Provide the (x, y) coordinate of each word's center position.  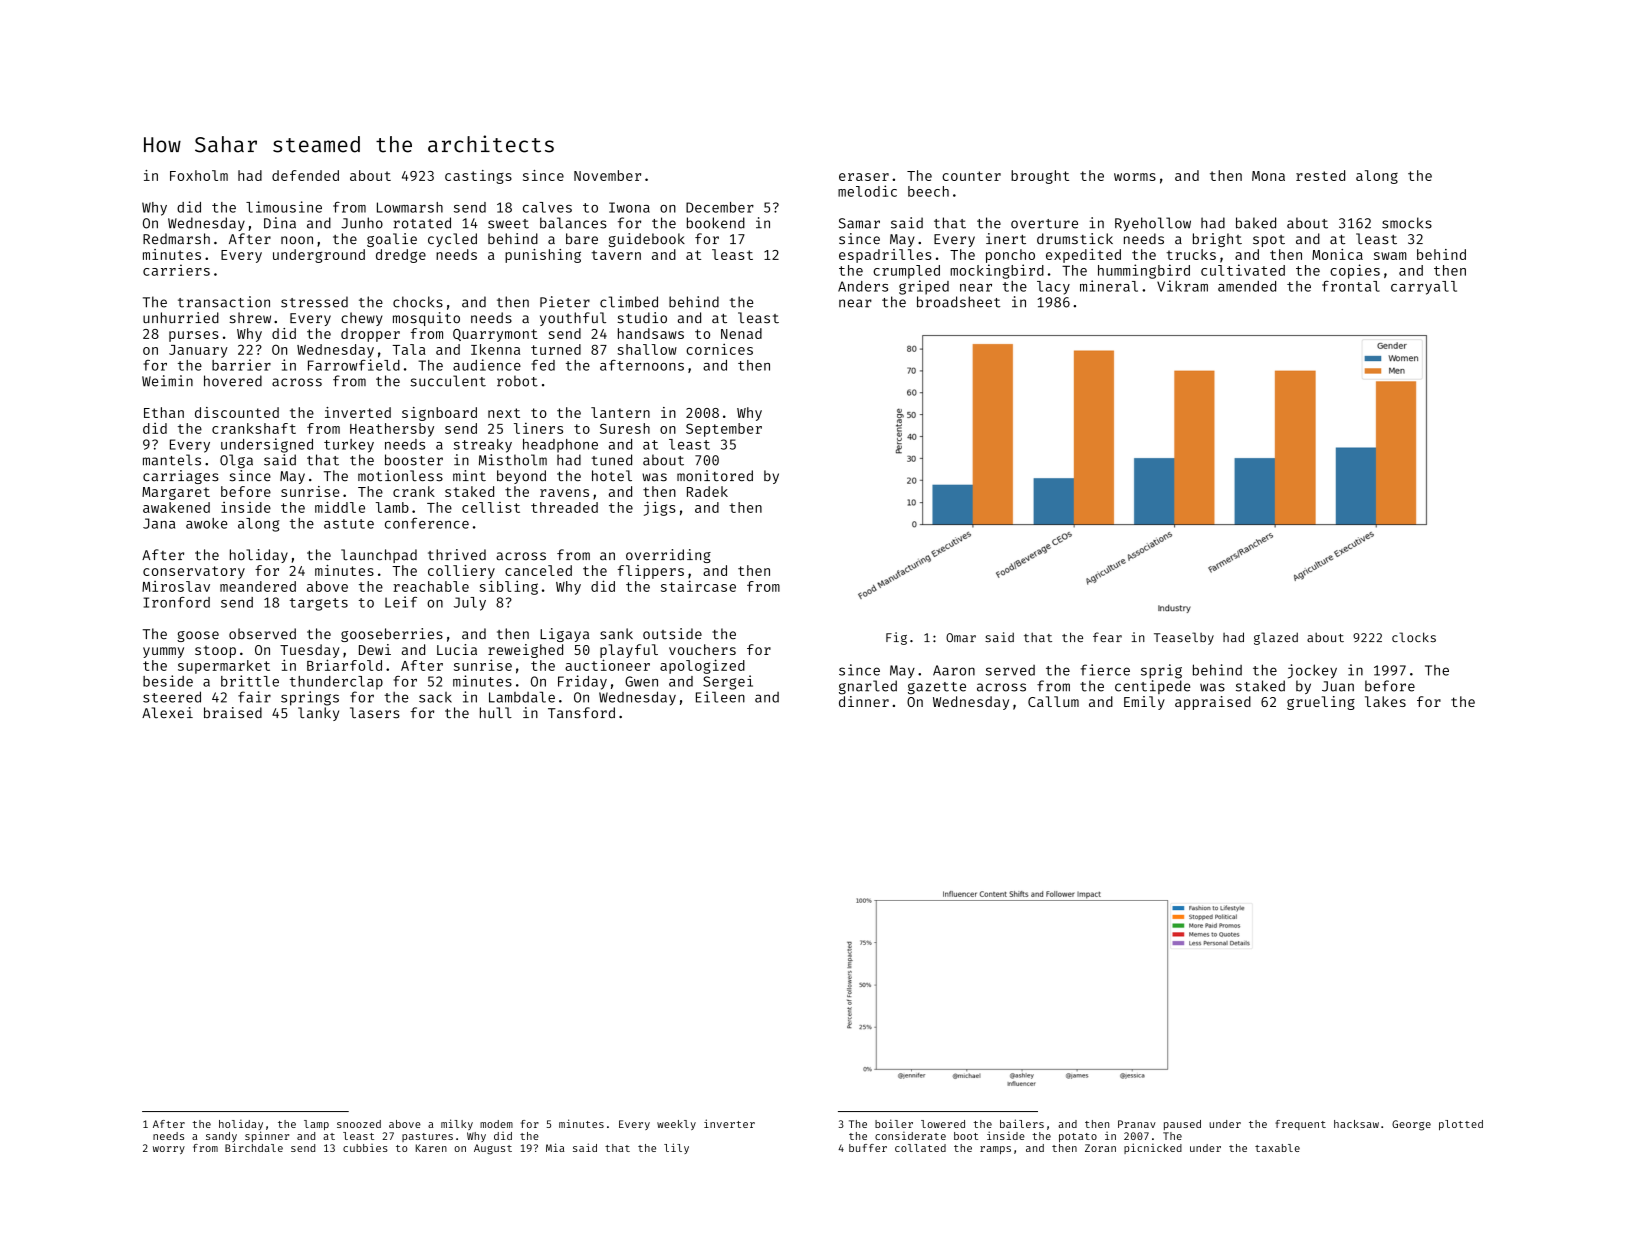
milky (457, 1124)
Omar (961, 637)
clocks (1414, 637)
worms (1135, 177)
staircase (698, 586)
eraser (864, 177)
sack (435, 697)
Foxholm (199, 175)
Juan (1338, 686)
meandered (258, 586)
